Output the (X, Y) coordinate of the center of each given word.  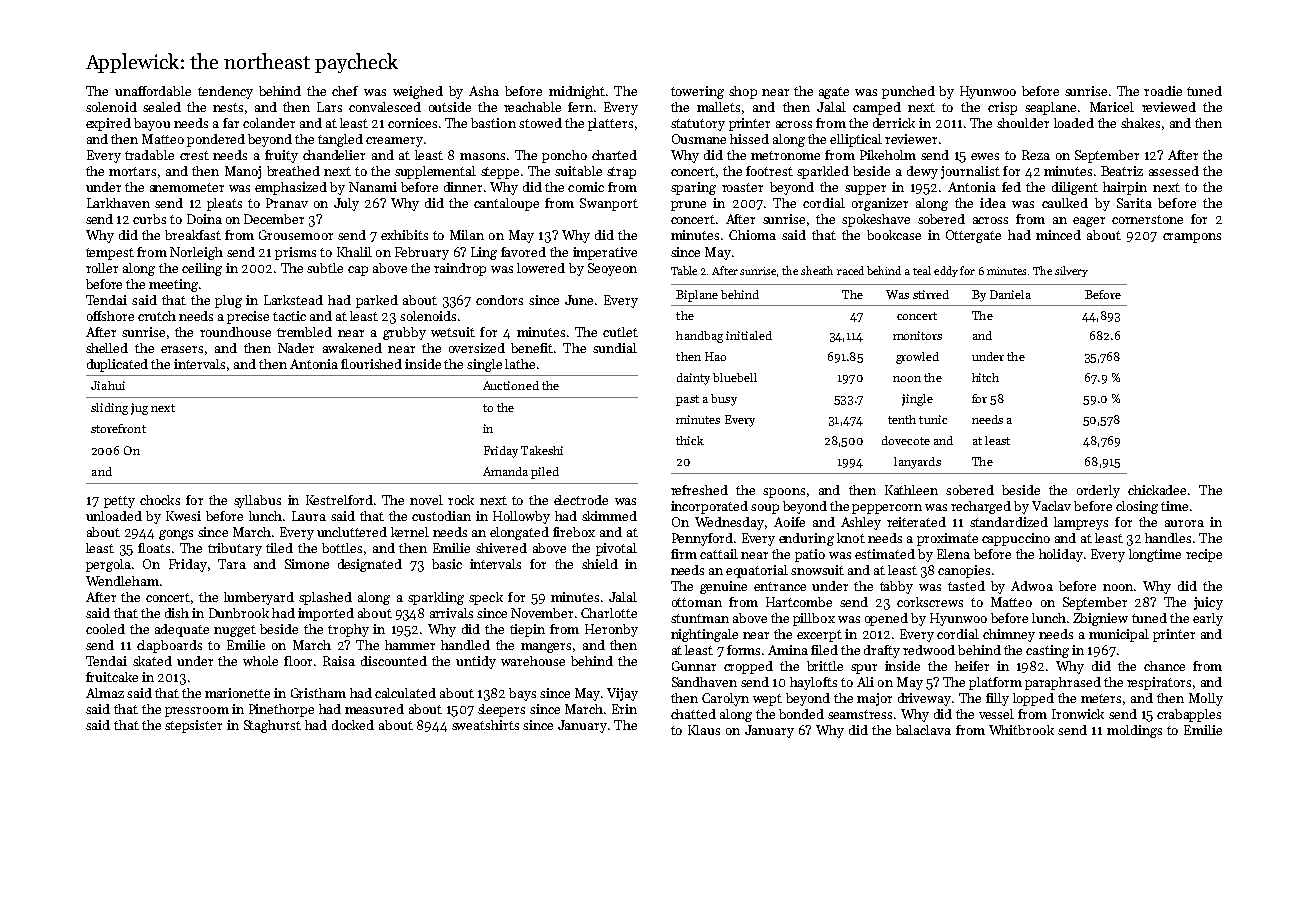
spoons (784, 493)
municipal (1119, 635)
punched (908, 92)
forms (743, 650)
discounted (394, 661)
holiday (1061, 555)
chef (345, 91)
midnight (577, 92)
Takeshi (542, 450)
